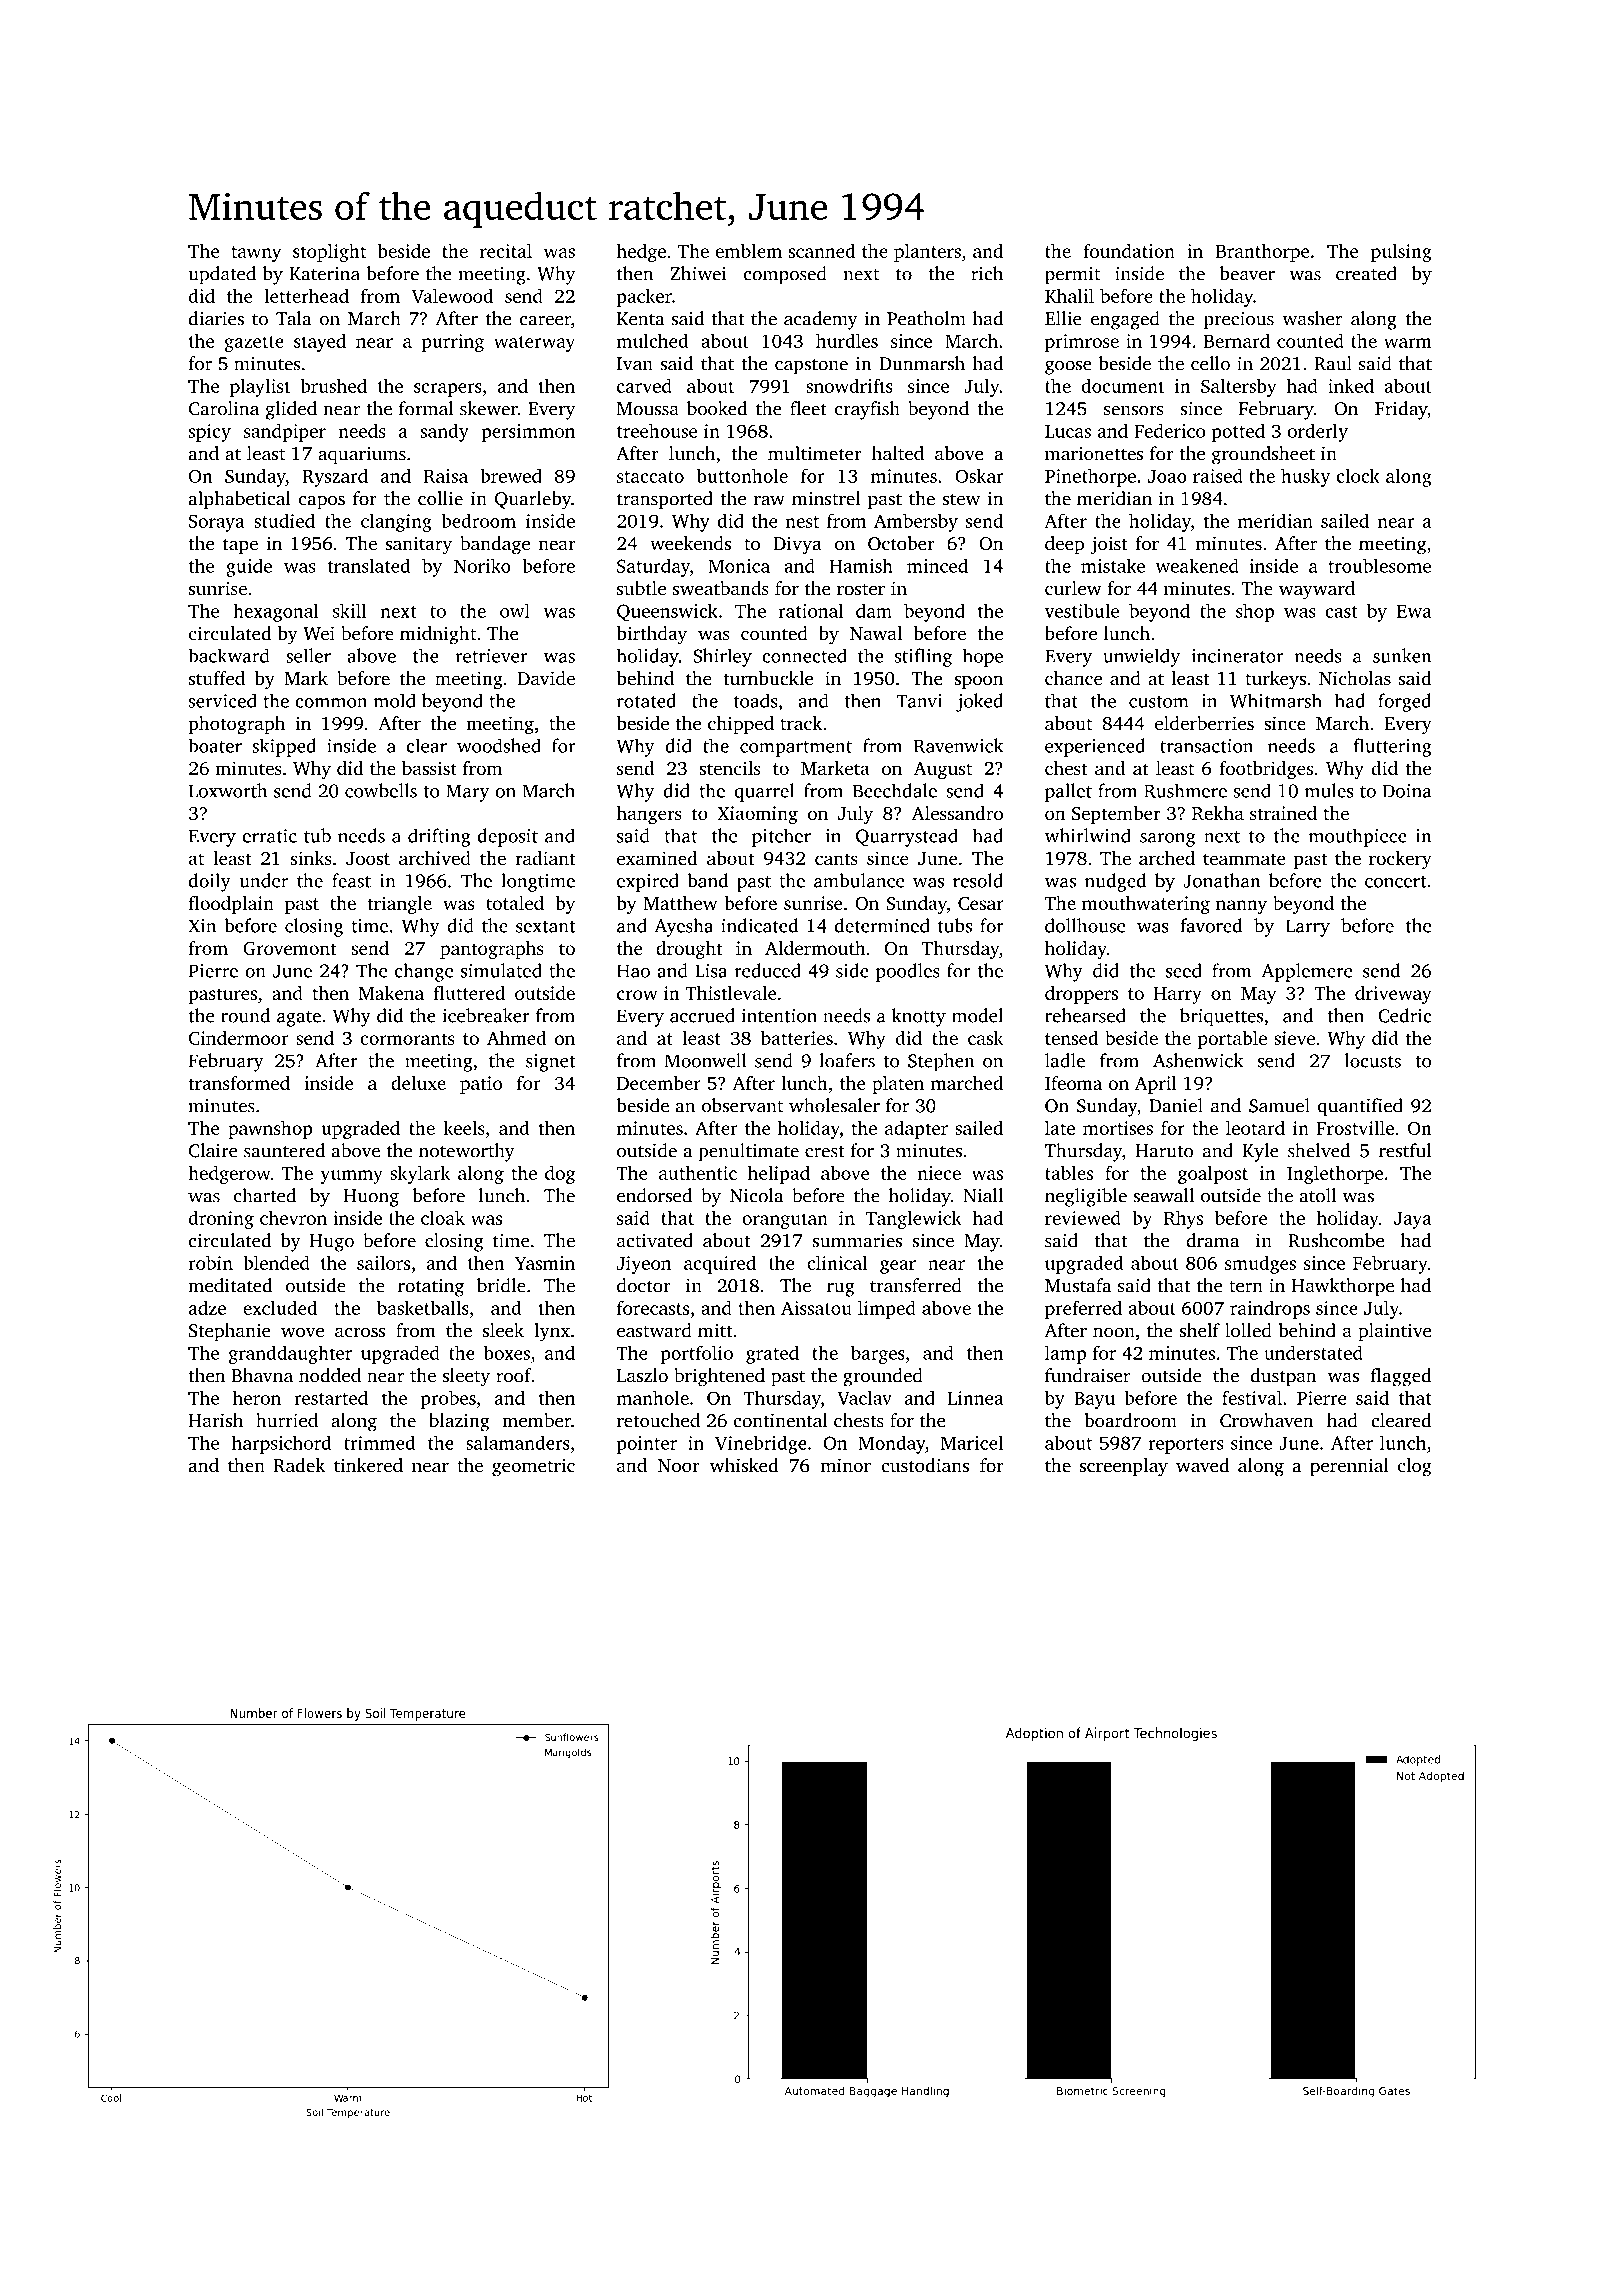 The image size is (1620, 2292). What do you see at coordinates (299, 1465) in the screenshot?
I see `Radek` at bounding box center [299, 1465].
